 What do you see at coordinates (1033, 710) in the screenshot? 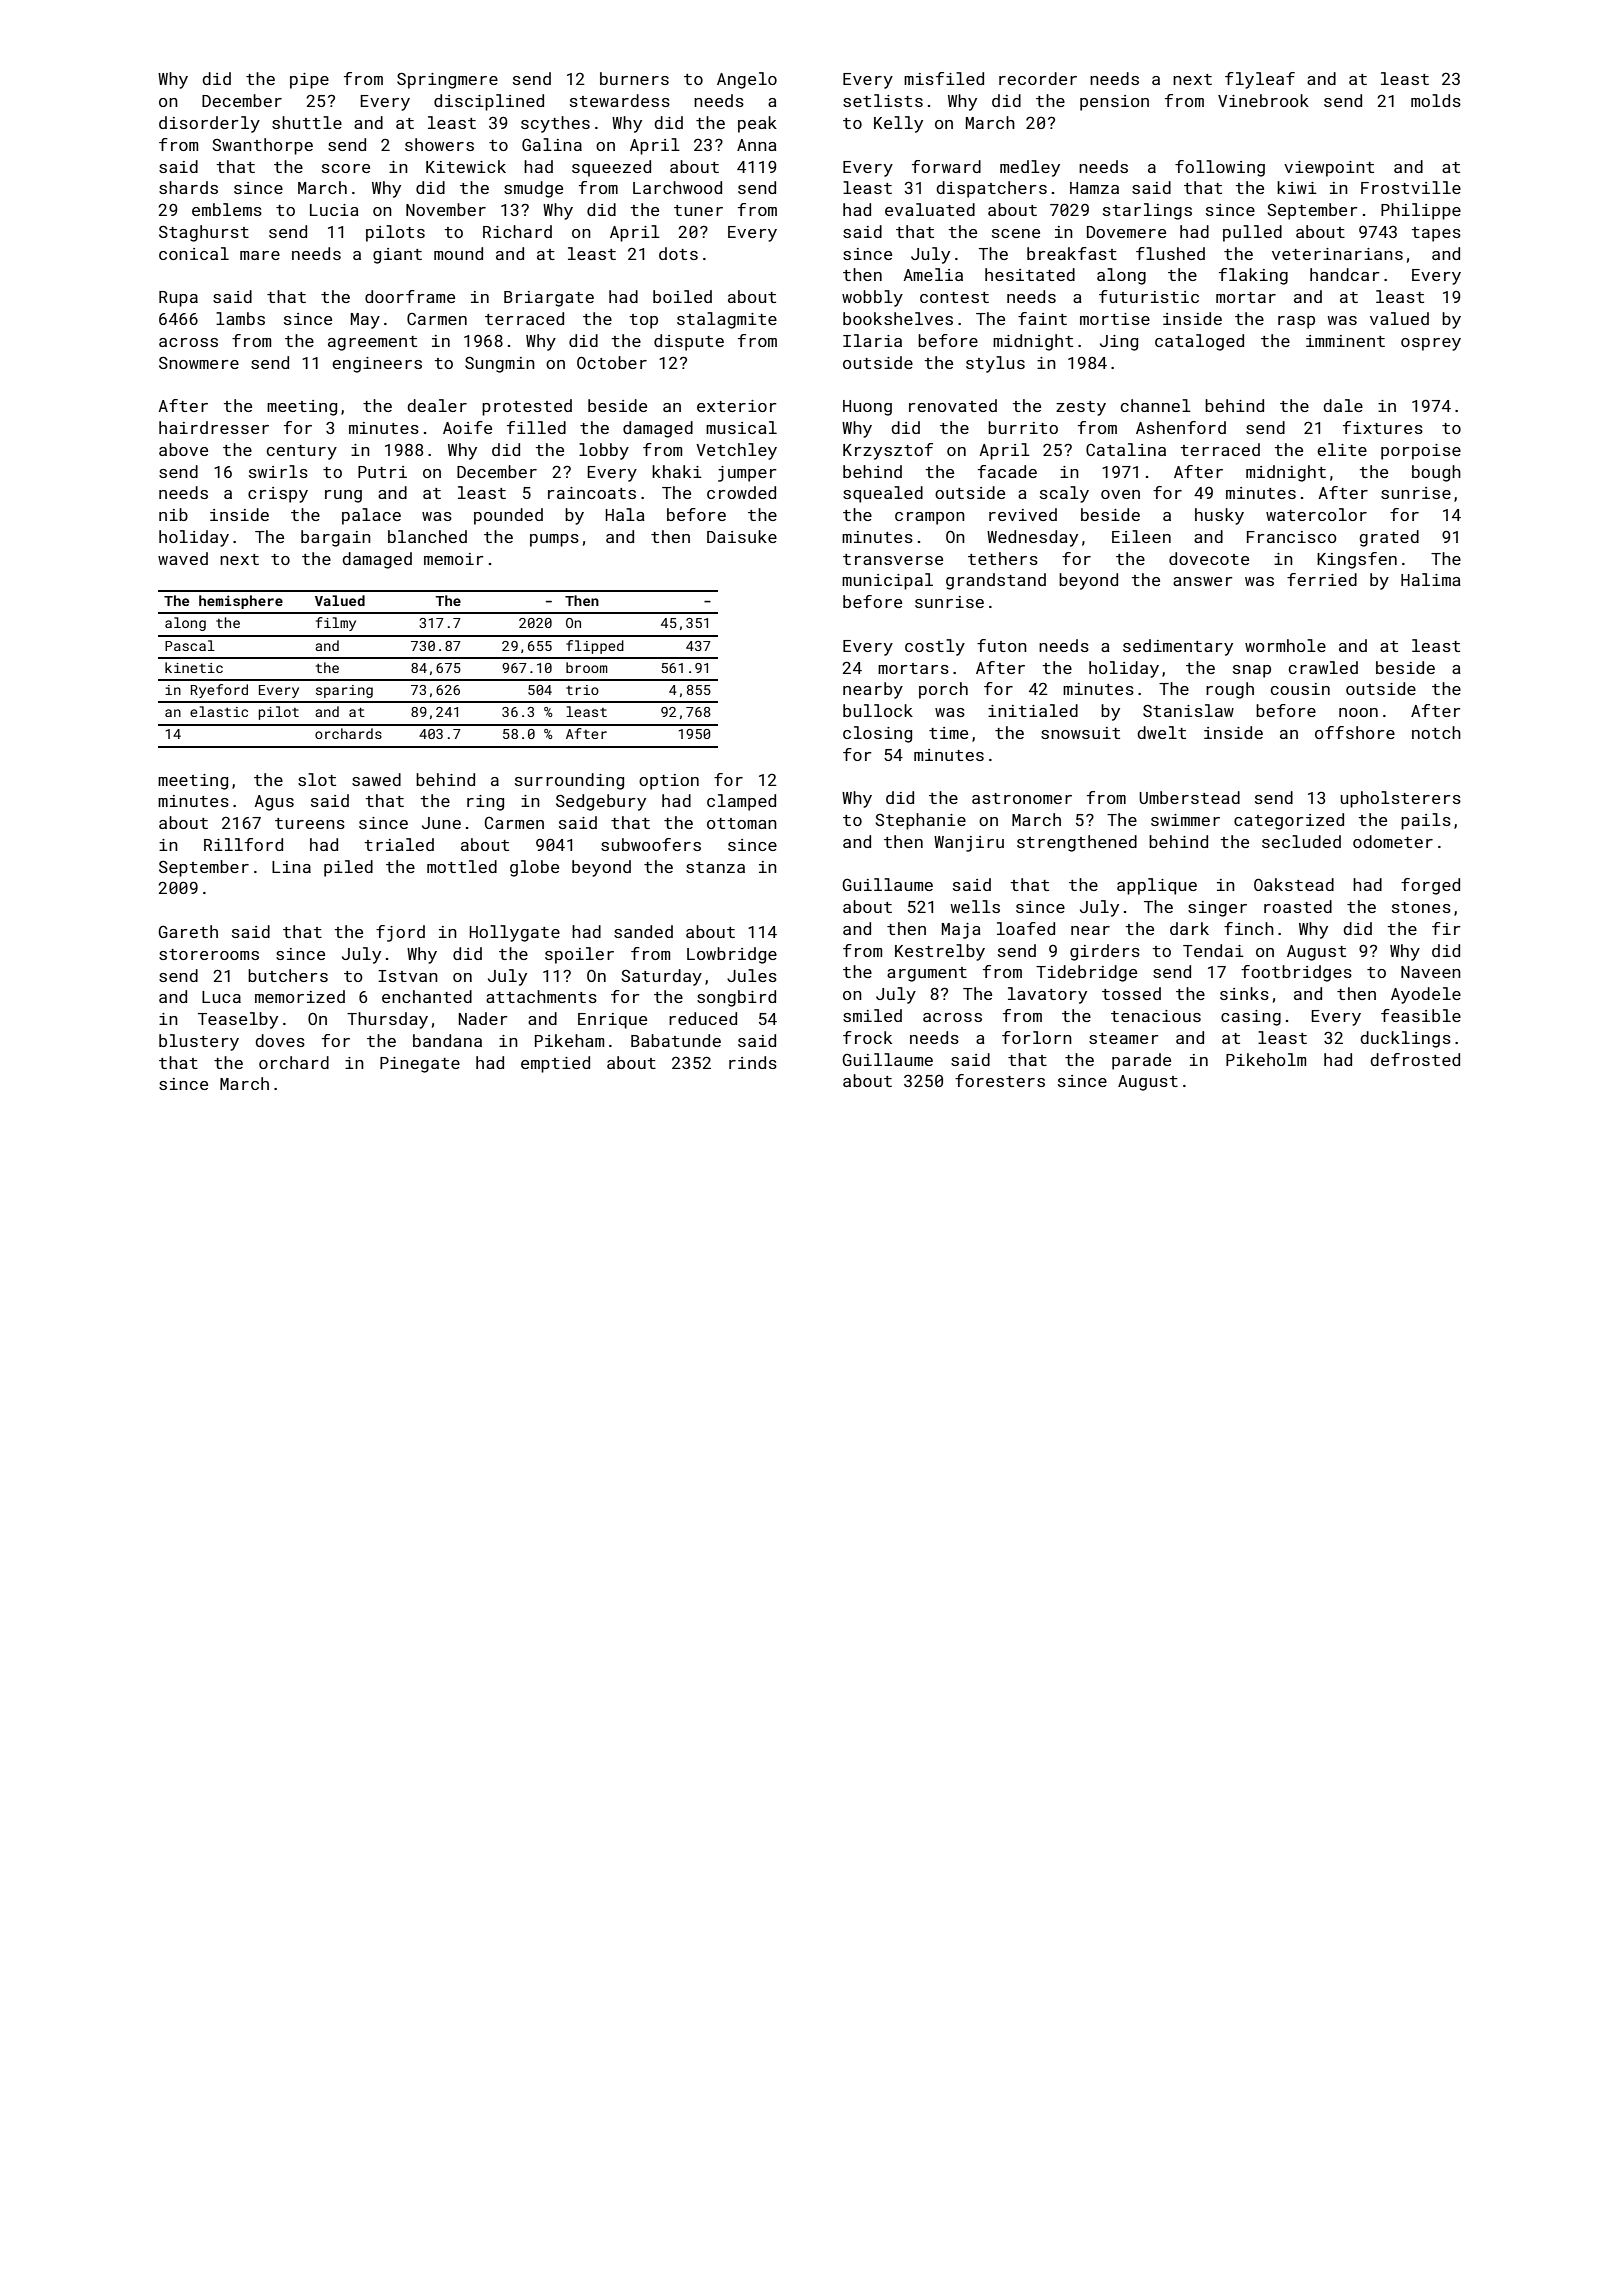
I see `initialed` at bounding box center [1033, 710].
